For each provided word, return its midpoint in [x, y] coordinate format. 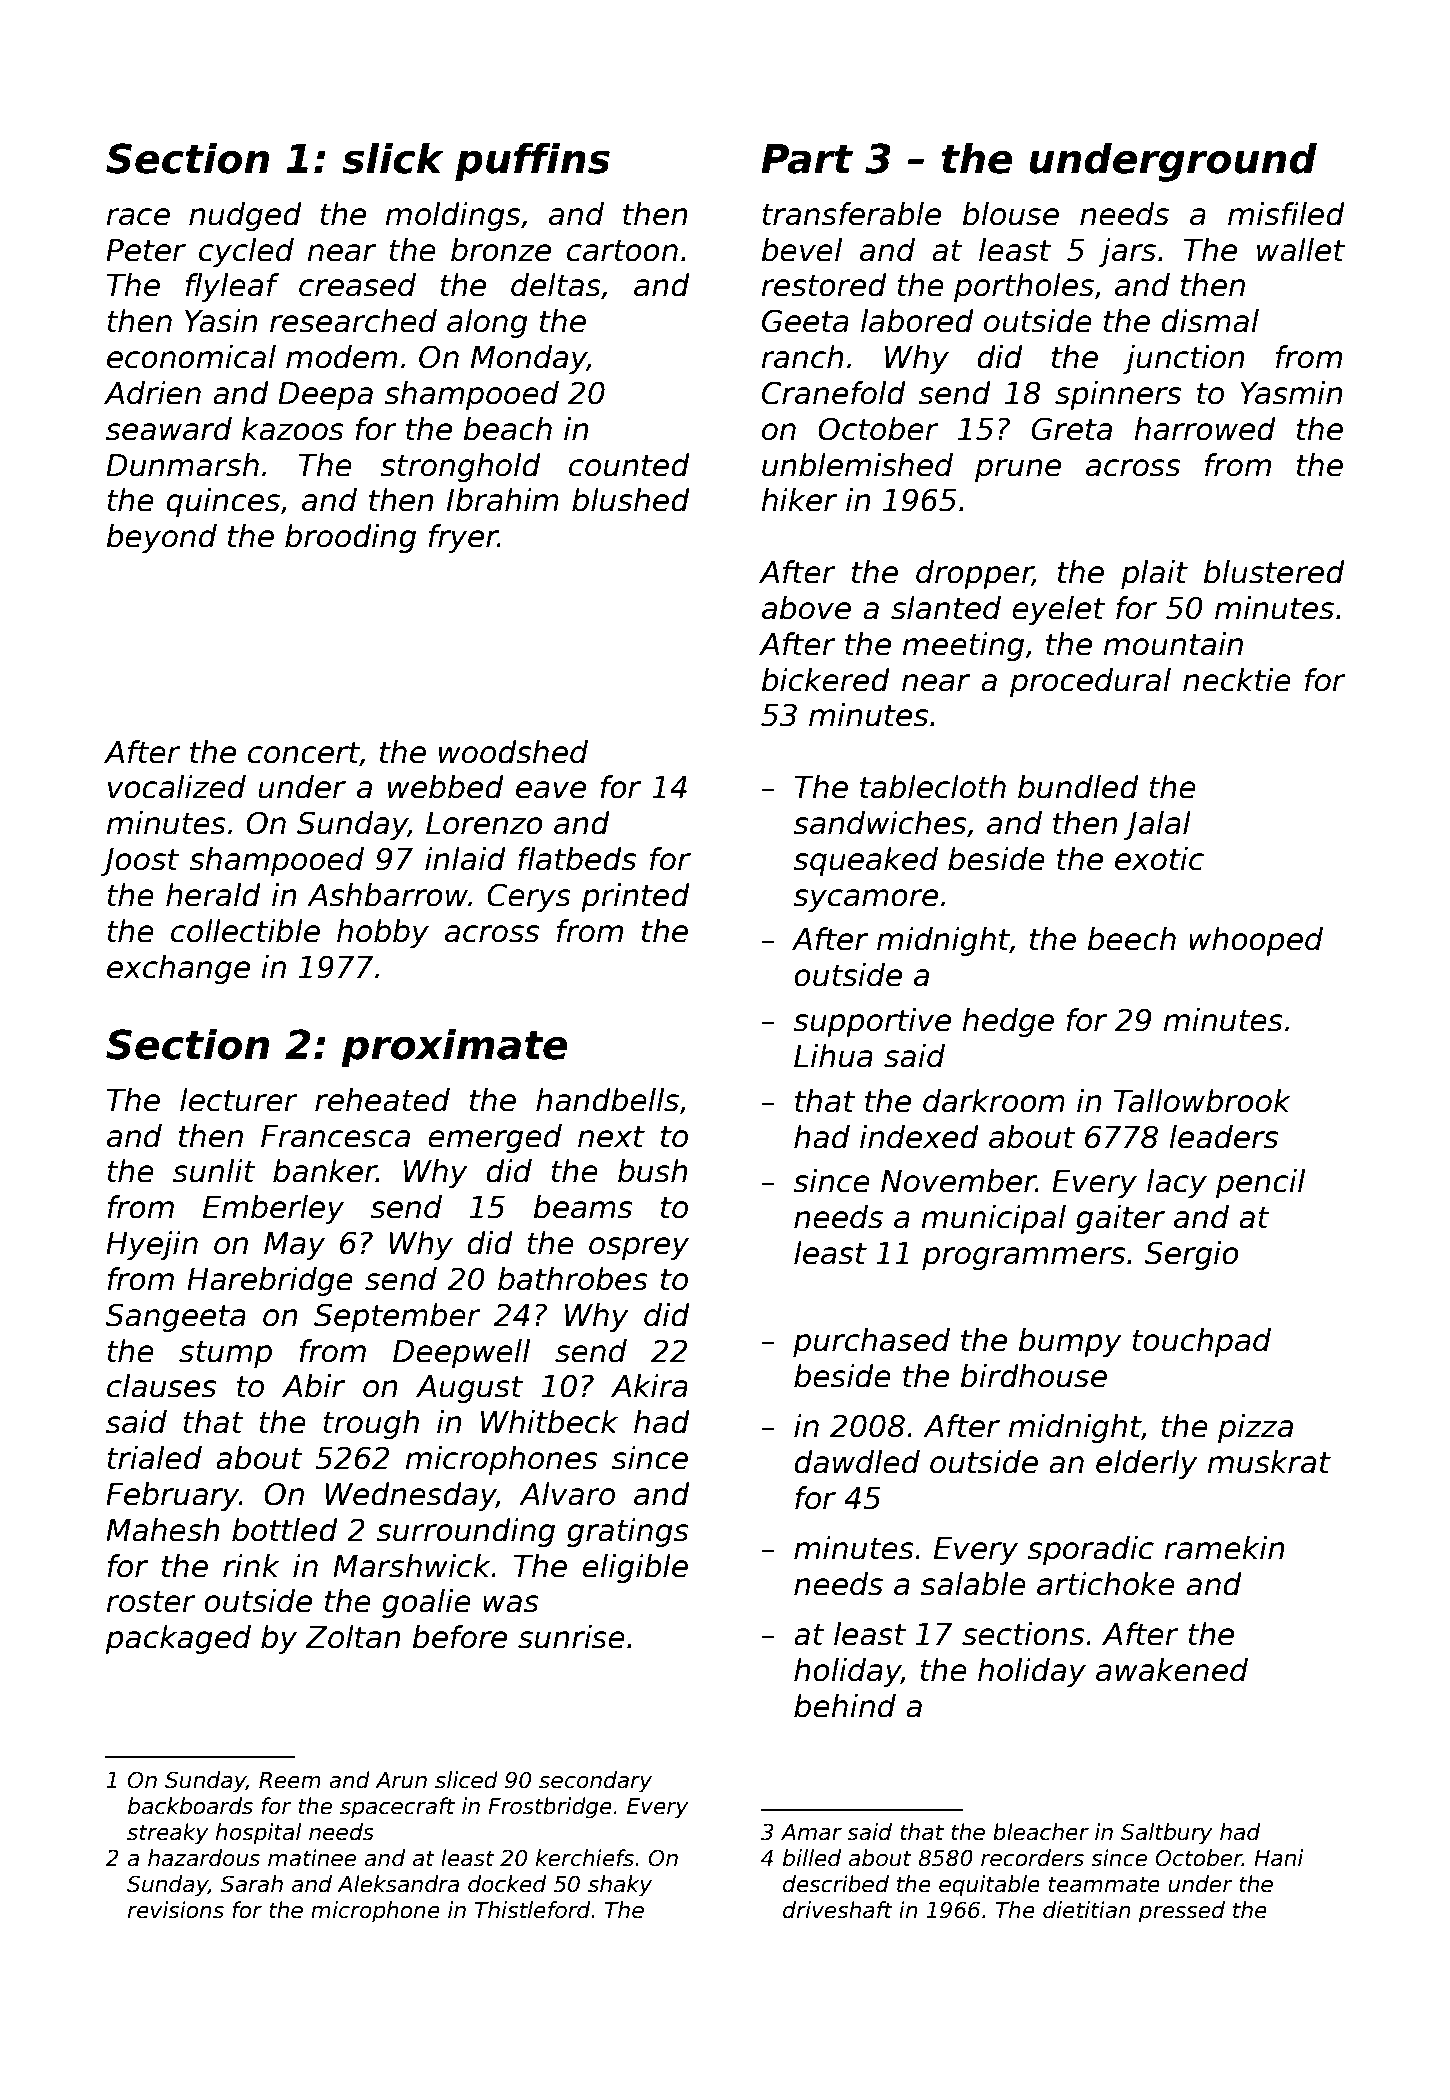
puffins [532, 162]
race [138, 217]
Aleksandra [398, 1884]
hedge [1008, 1022]
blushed [631, 500]
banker [325, 1171]
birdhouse [1034, 1376]
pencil [1260, 1183]
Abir [313, 1386]
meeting [963, 646]
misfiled [1286, 214]
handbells [607, 1100]
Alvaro [567, 1494]
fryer [463, 538]
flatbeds [577, 859]
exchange [178, 969]
